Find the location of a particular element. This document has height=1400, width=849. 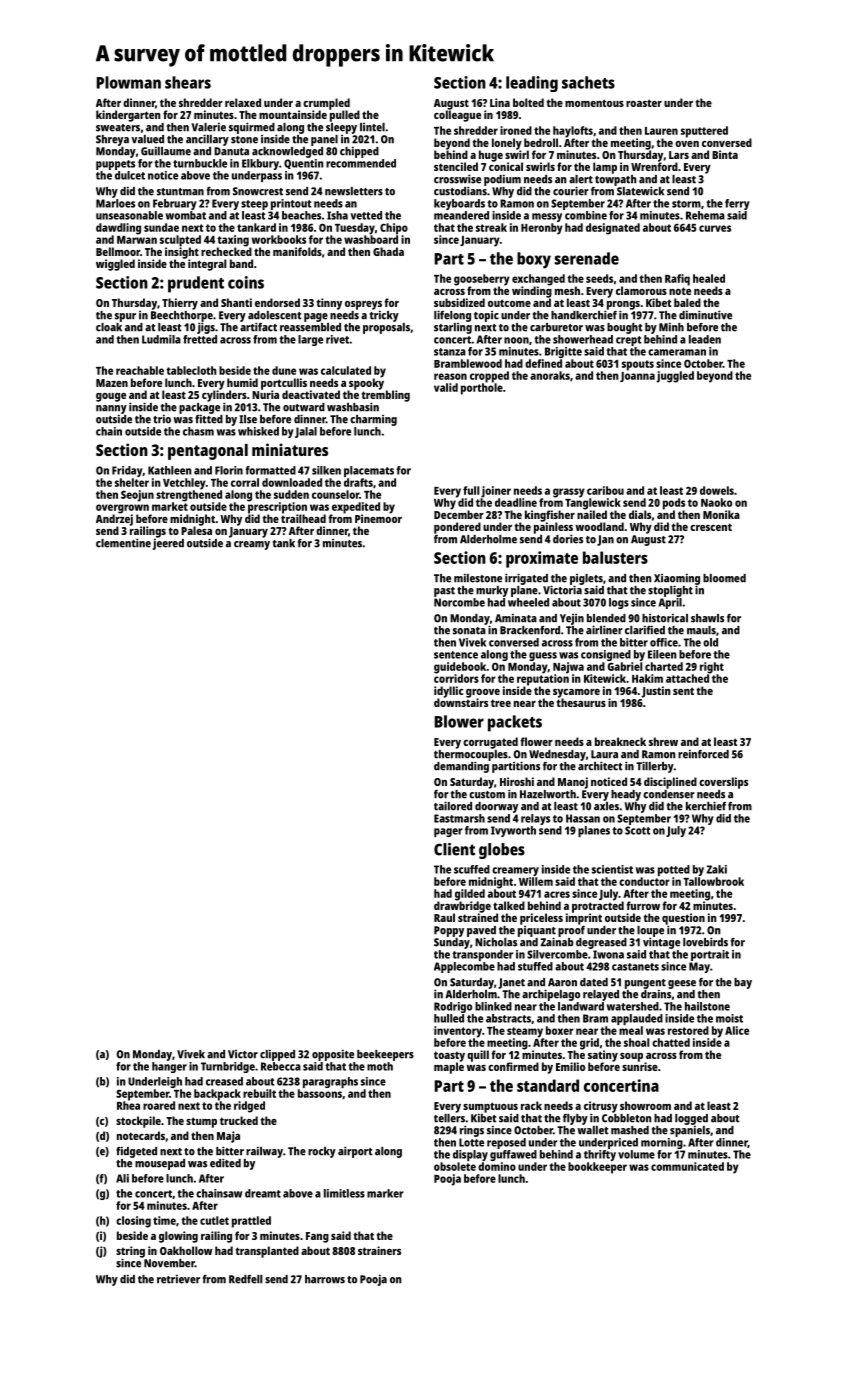

tailored is located at coordinates (453, 806).
